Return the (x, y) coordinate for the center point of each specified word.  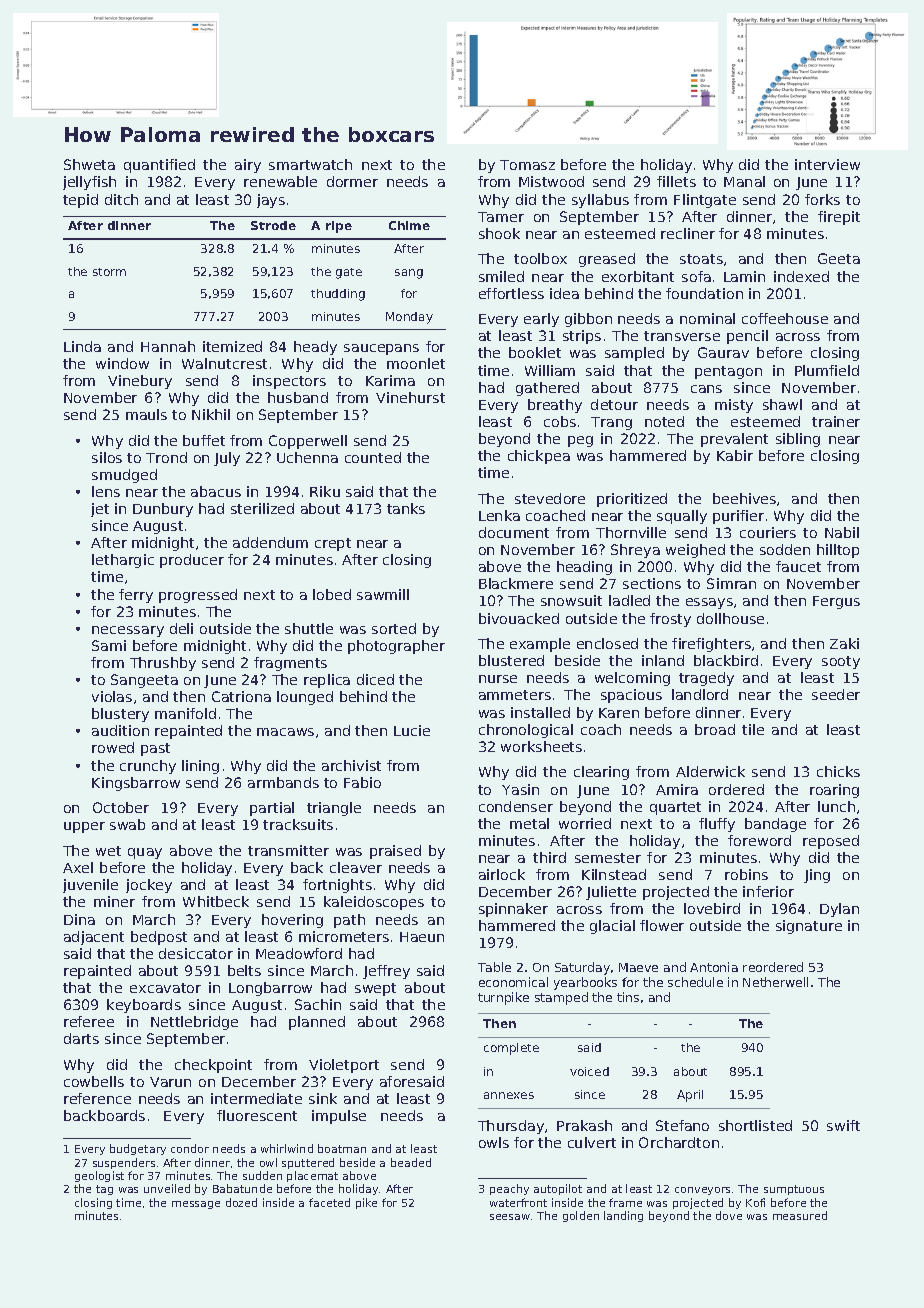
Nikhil (211, 414)
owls (494, 1142)
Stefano (682, 1125)
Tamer (501, 217)
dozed (241, 1202)
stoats (701, 259)
